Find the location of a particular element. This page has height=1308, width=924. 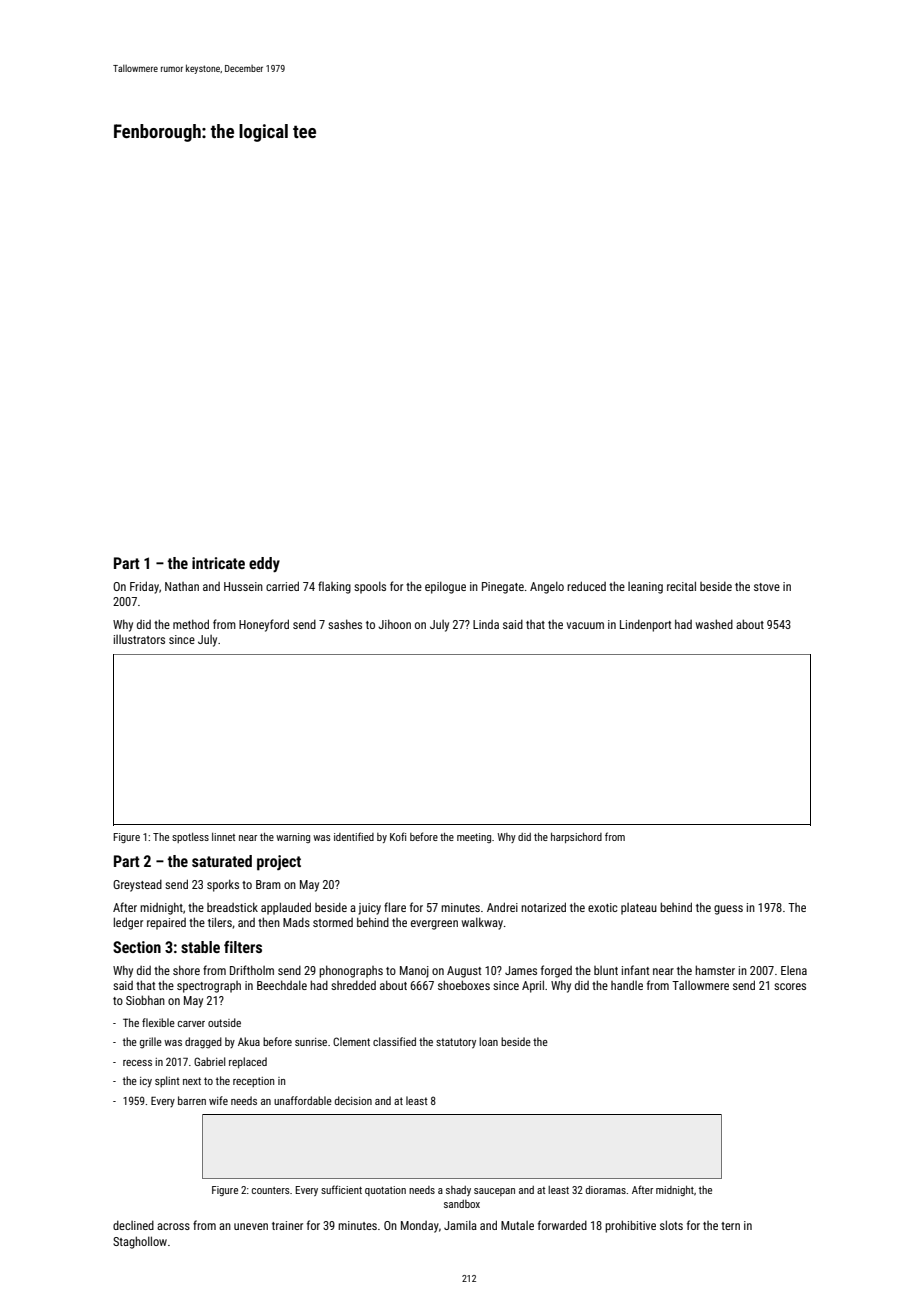

decision is located at coordinates (353, 1100).
